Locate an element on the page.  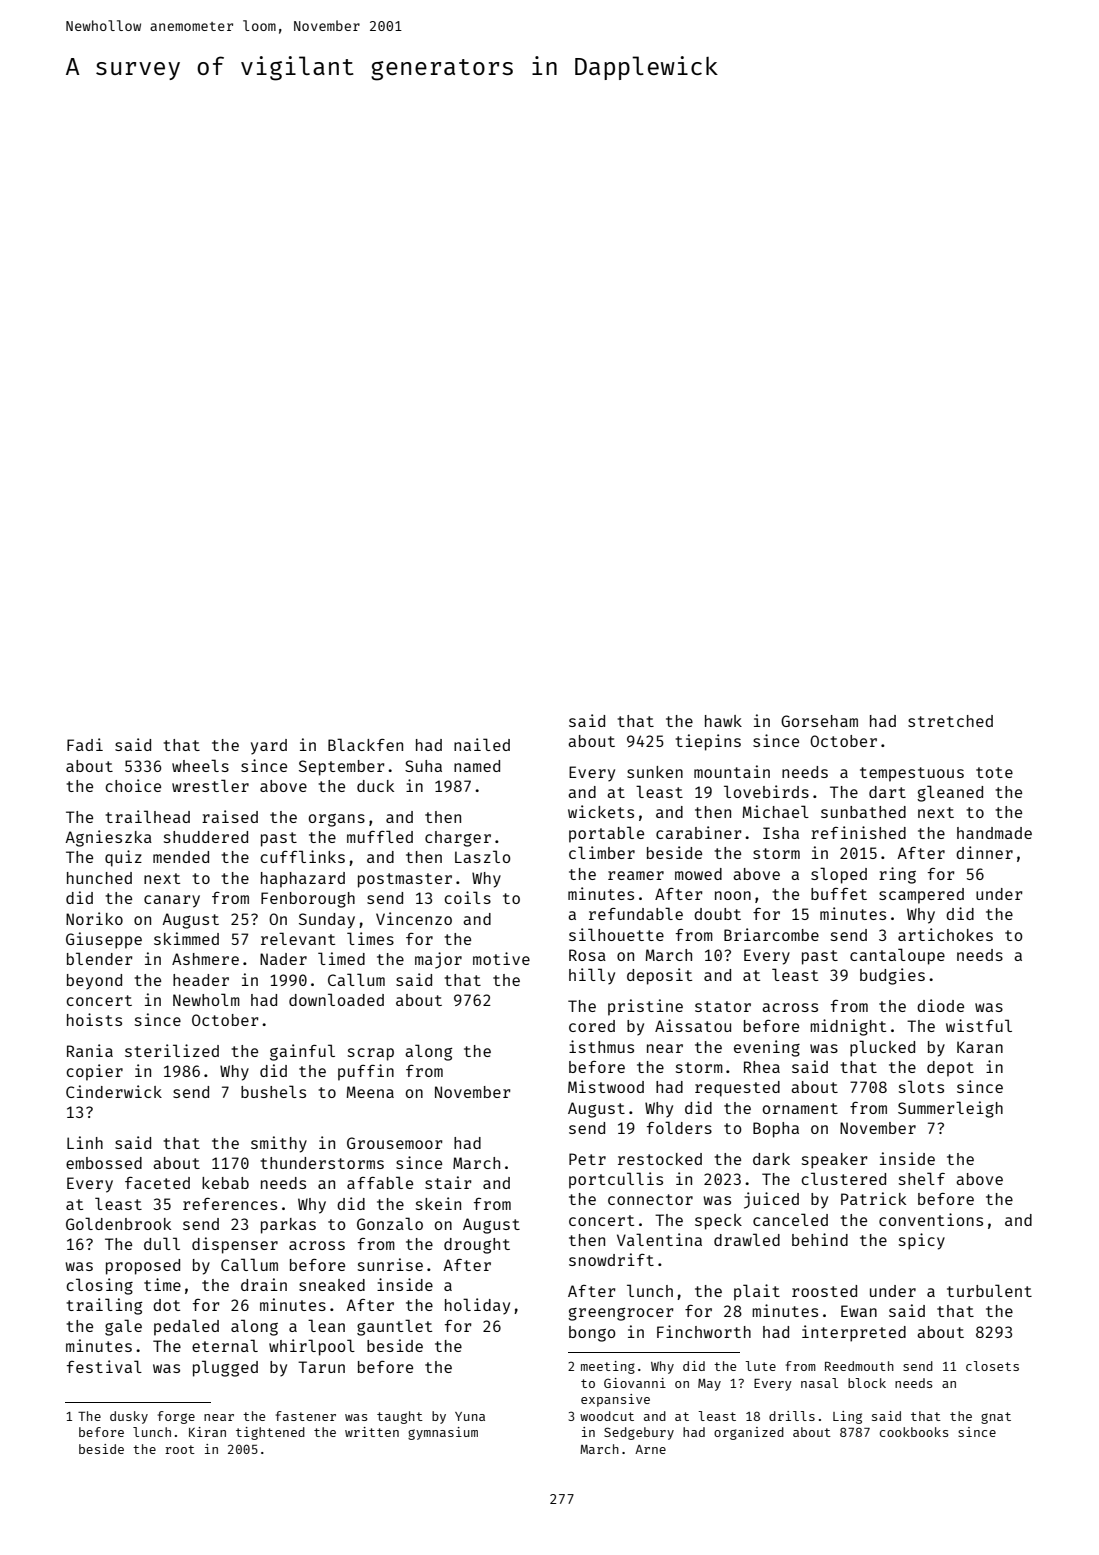
shelf is located at coordinates (922, 1178).
